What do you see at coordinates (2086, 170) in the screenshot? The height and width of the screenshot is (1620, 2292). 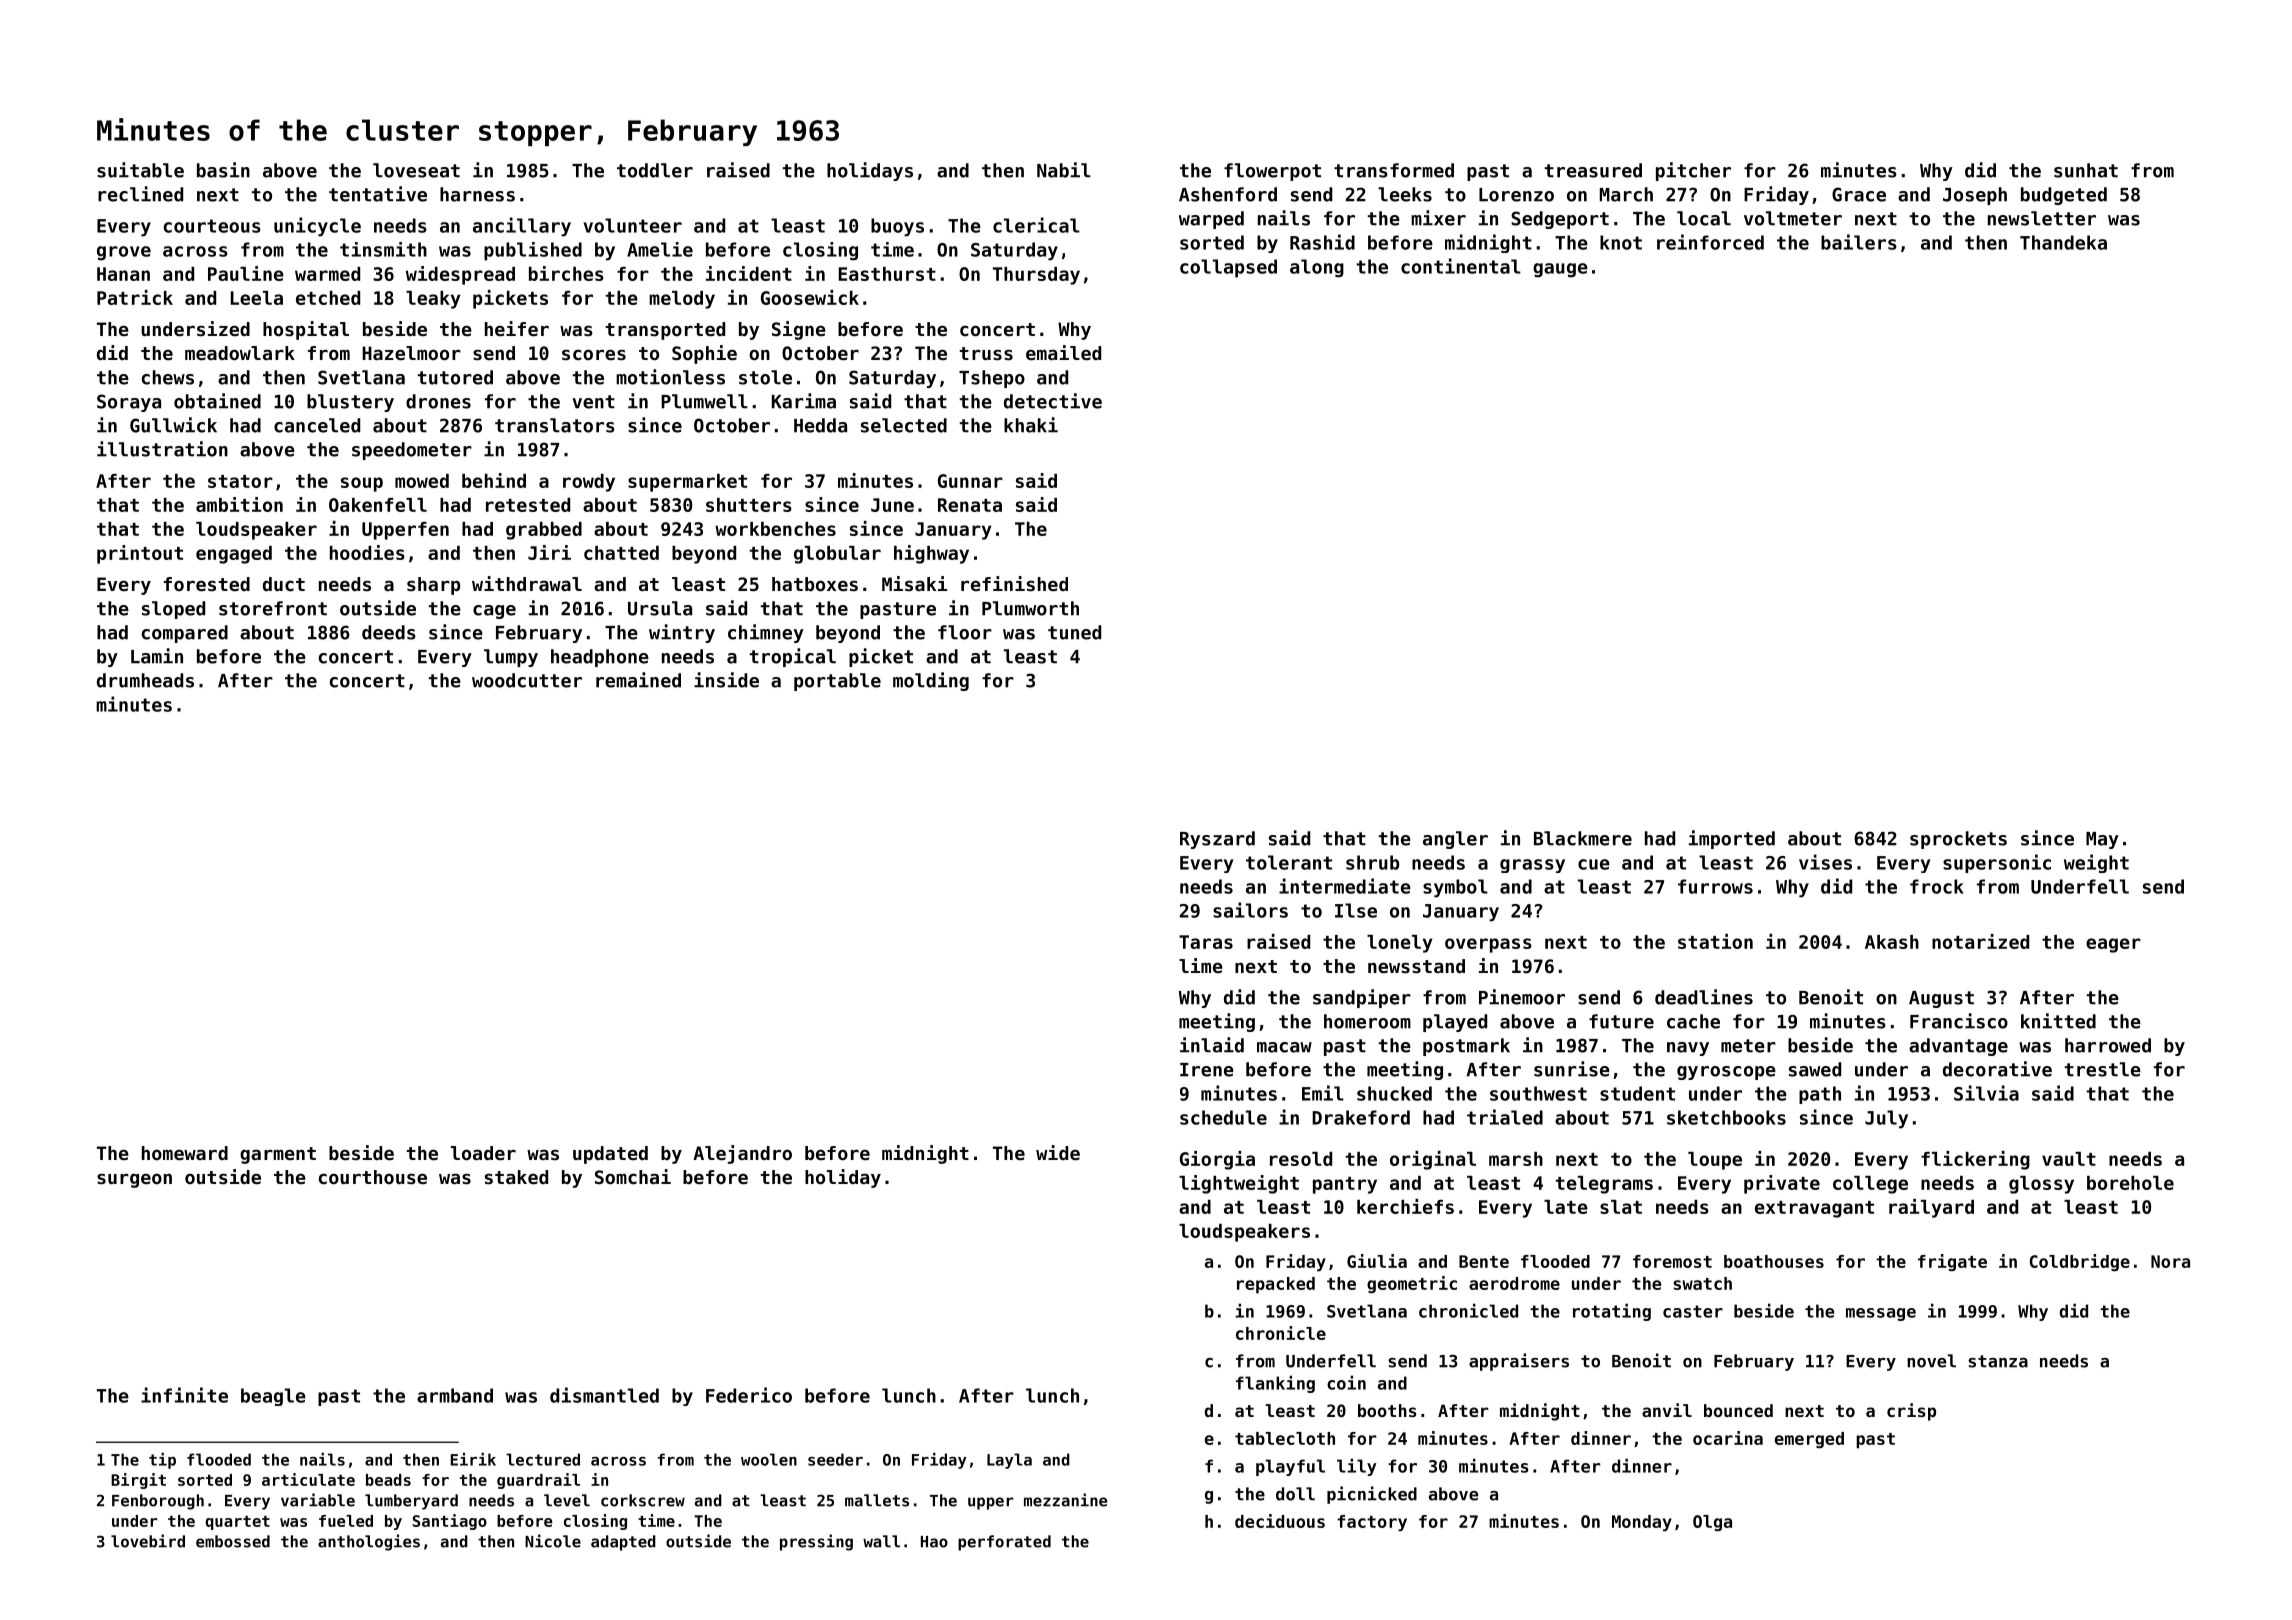 I see `sunhat` at bounding box center [2086, 170].
